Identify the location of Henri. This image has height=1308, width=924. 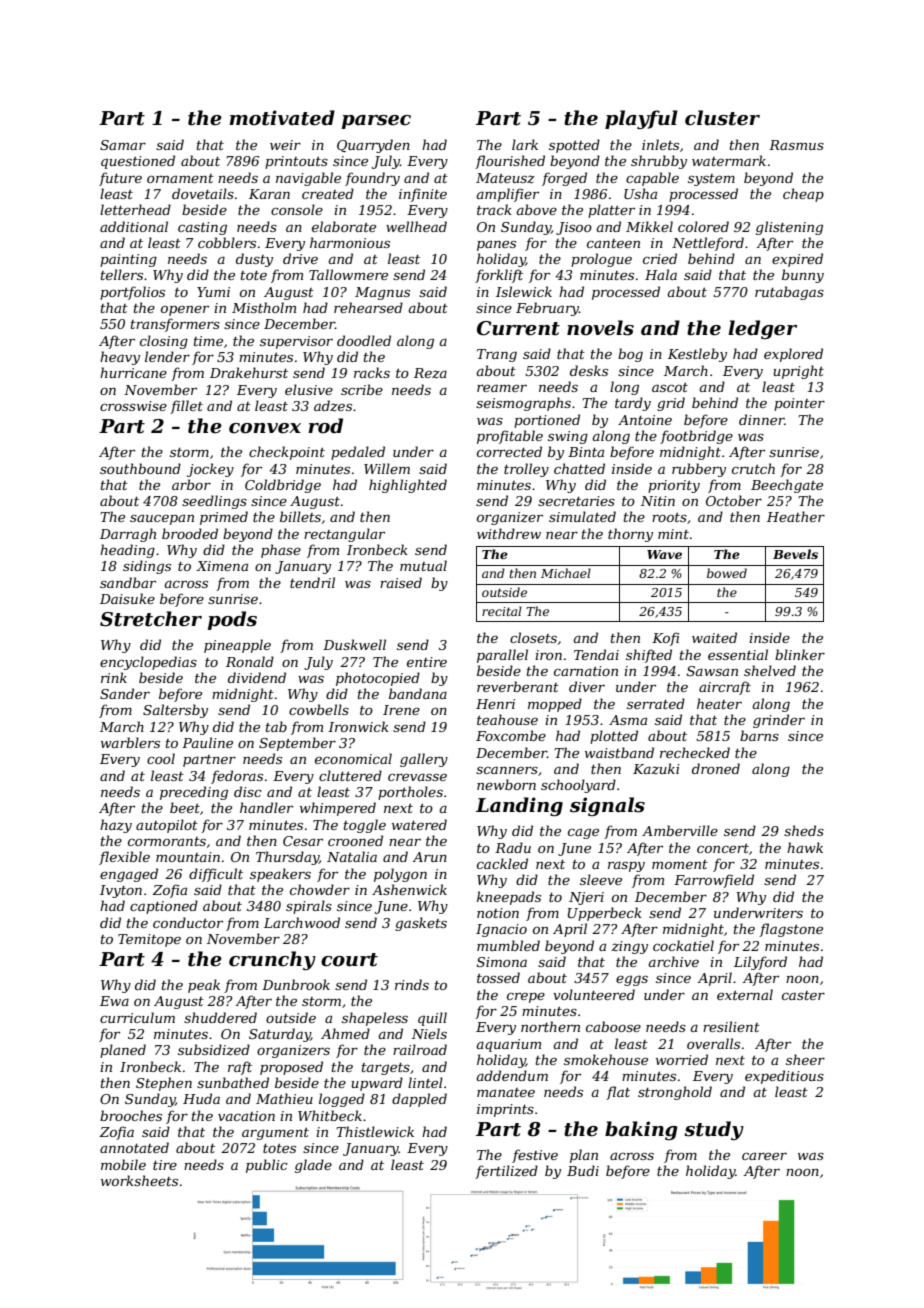
(495, 704).
